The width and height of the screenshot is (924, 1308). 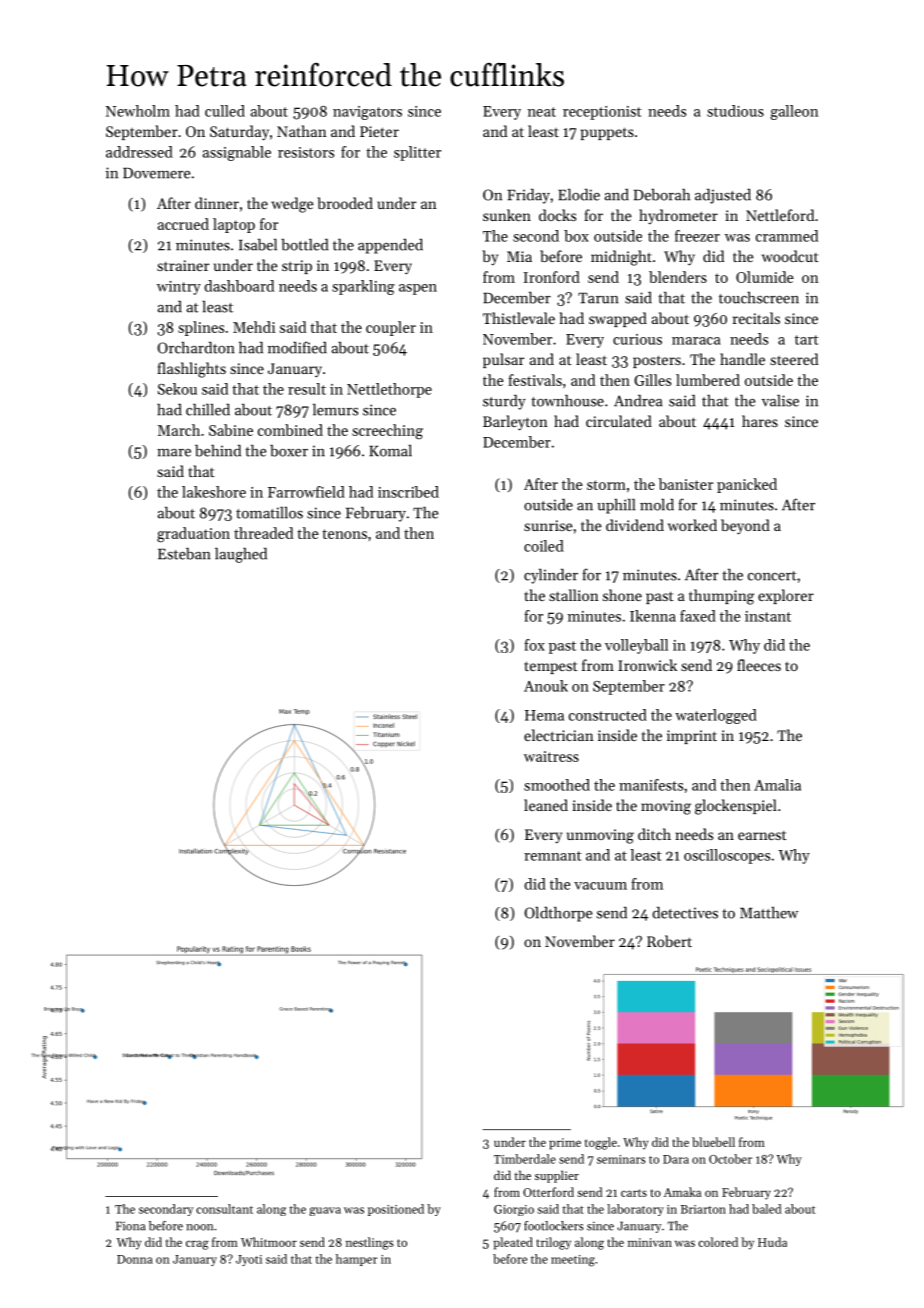 What do you see at coordinates (546, 805) in the screenshot?
I see `leaned` at bounding box center [546, 805].
